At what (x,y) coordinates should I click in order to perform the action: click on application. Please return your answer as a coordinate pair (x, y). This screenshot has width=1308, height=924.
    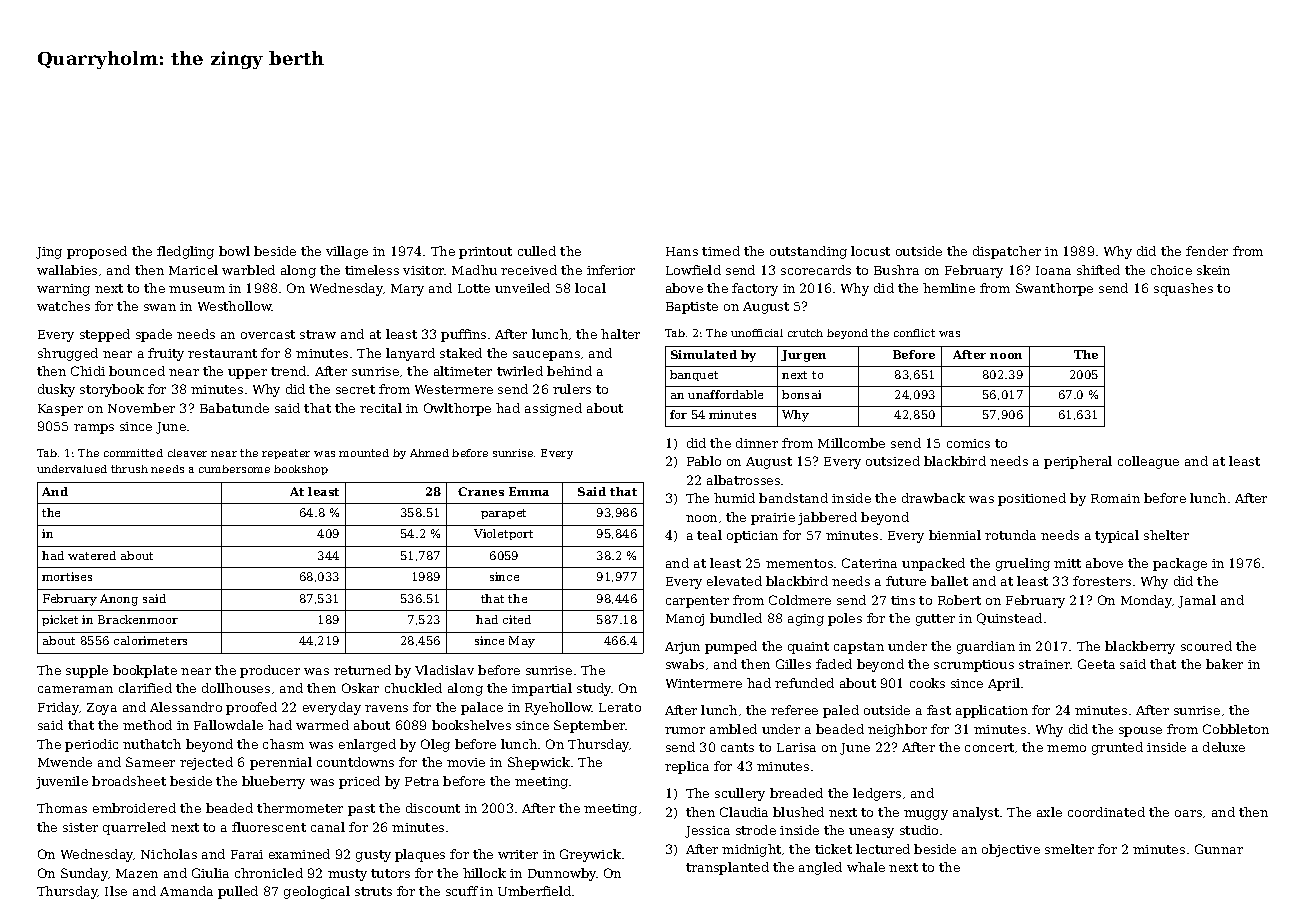
    Looking at the image, I should click on (992, 711).
